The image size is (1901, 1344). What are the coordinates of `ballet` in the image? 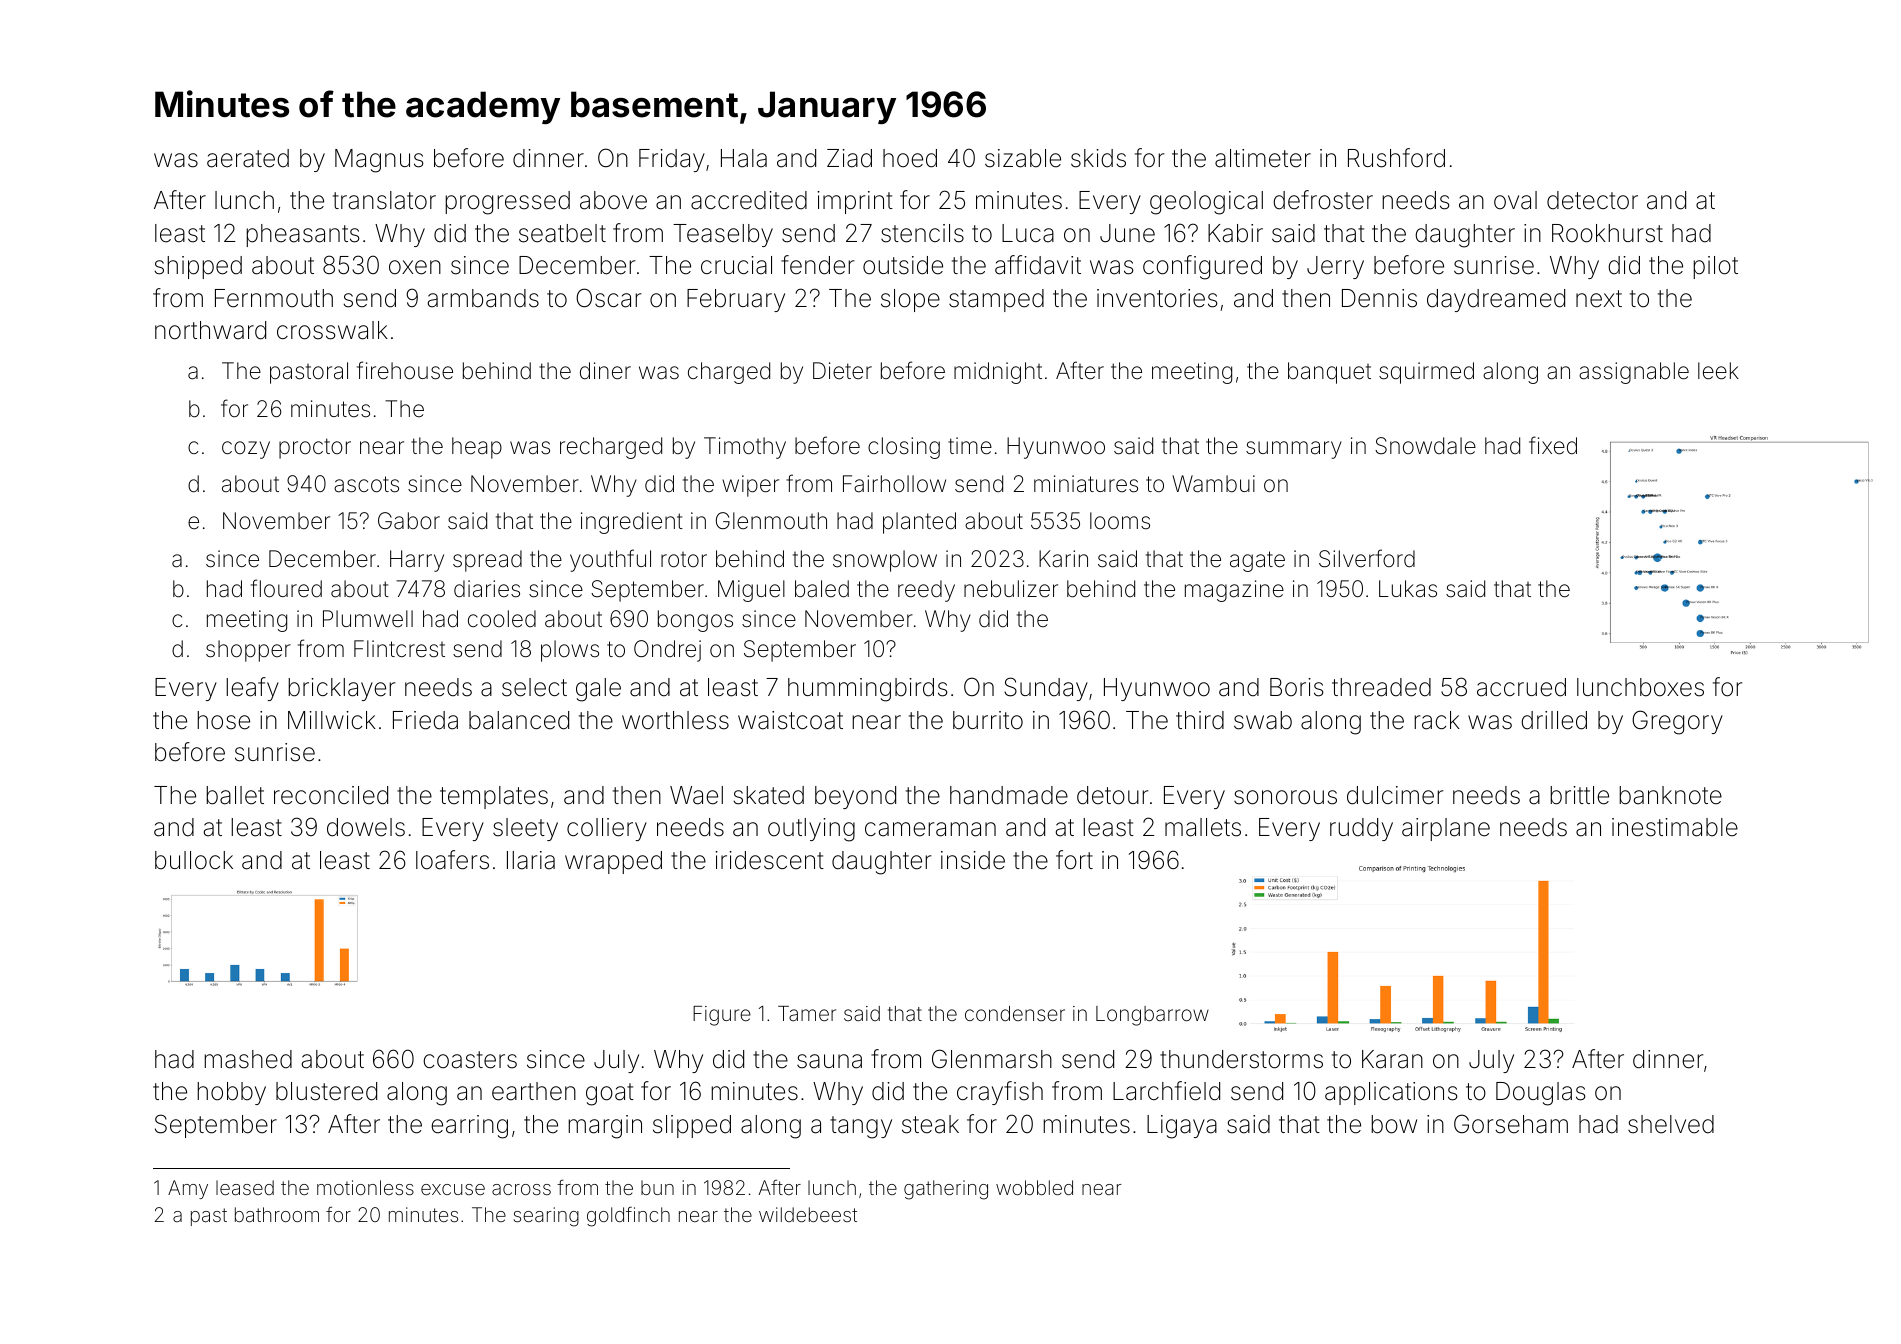 It's located at (235, 795).
